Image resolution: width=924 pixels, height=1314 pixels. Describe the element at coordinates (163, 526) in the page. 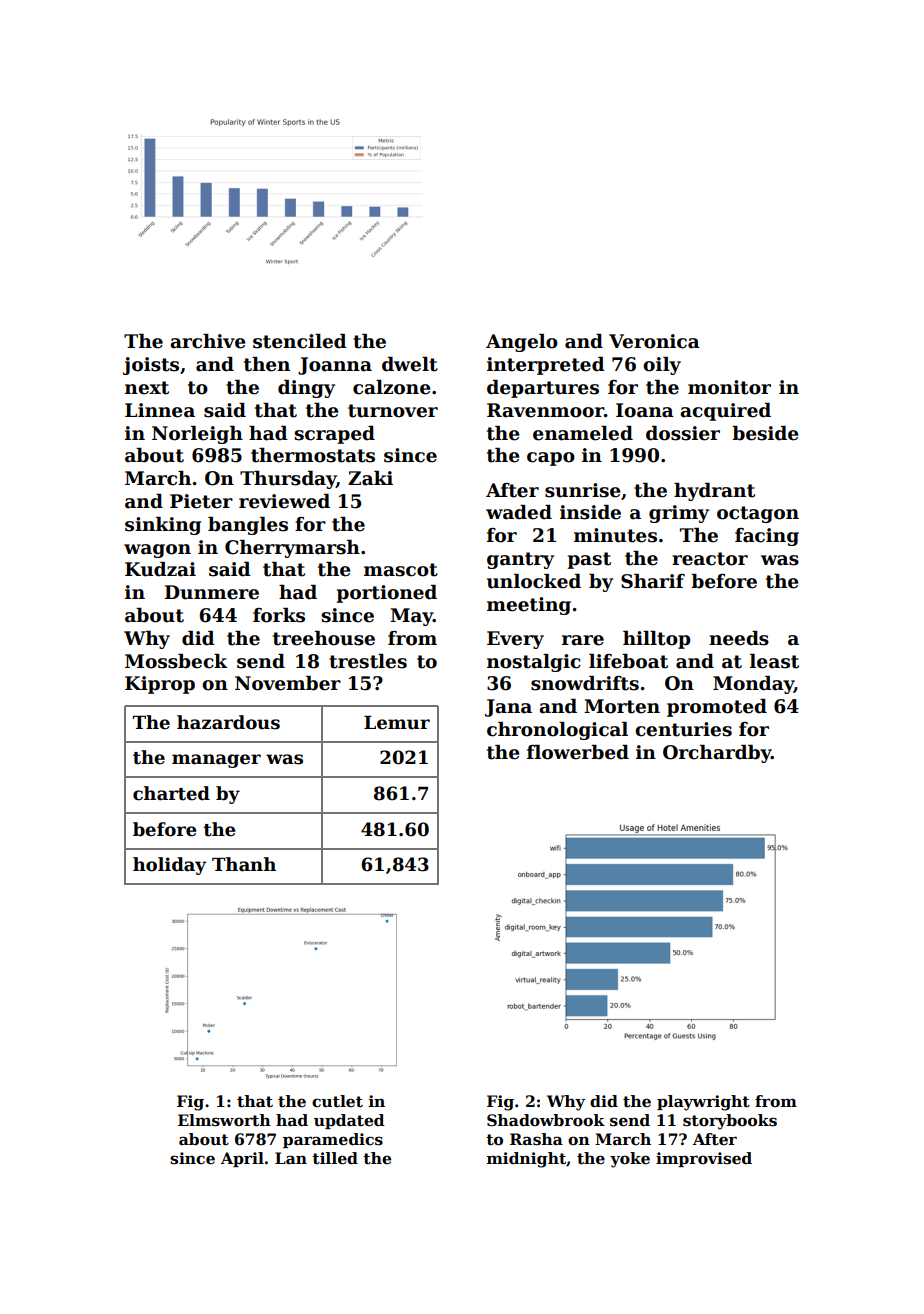

I see `sinking` at that location.
